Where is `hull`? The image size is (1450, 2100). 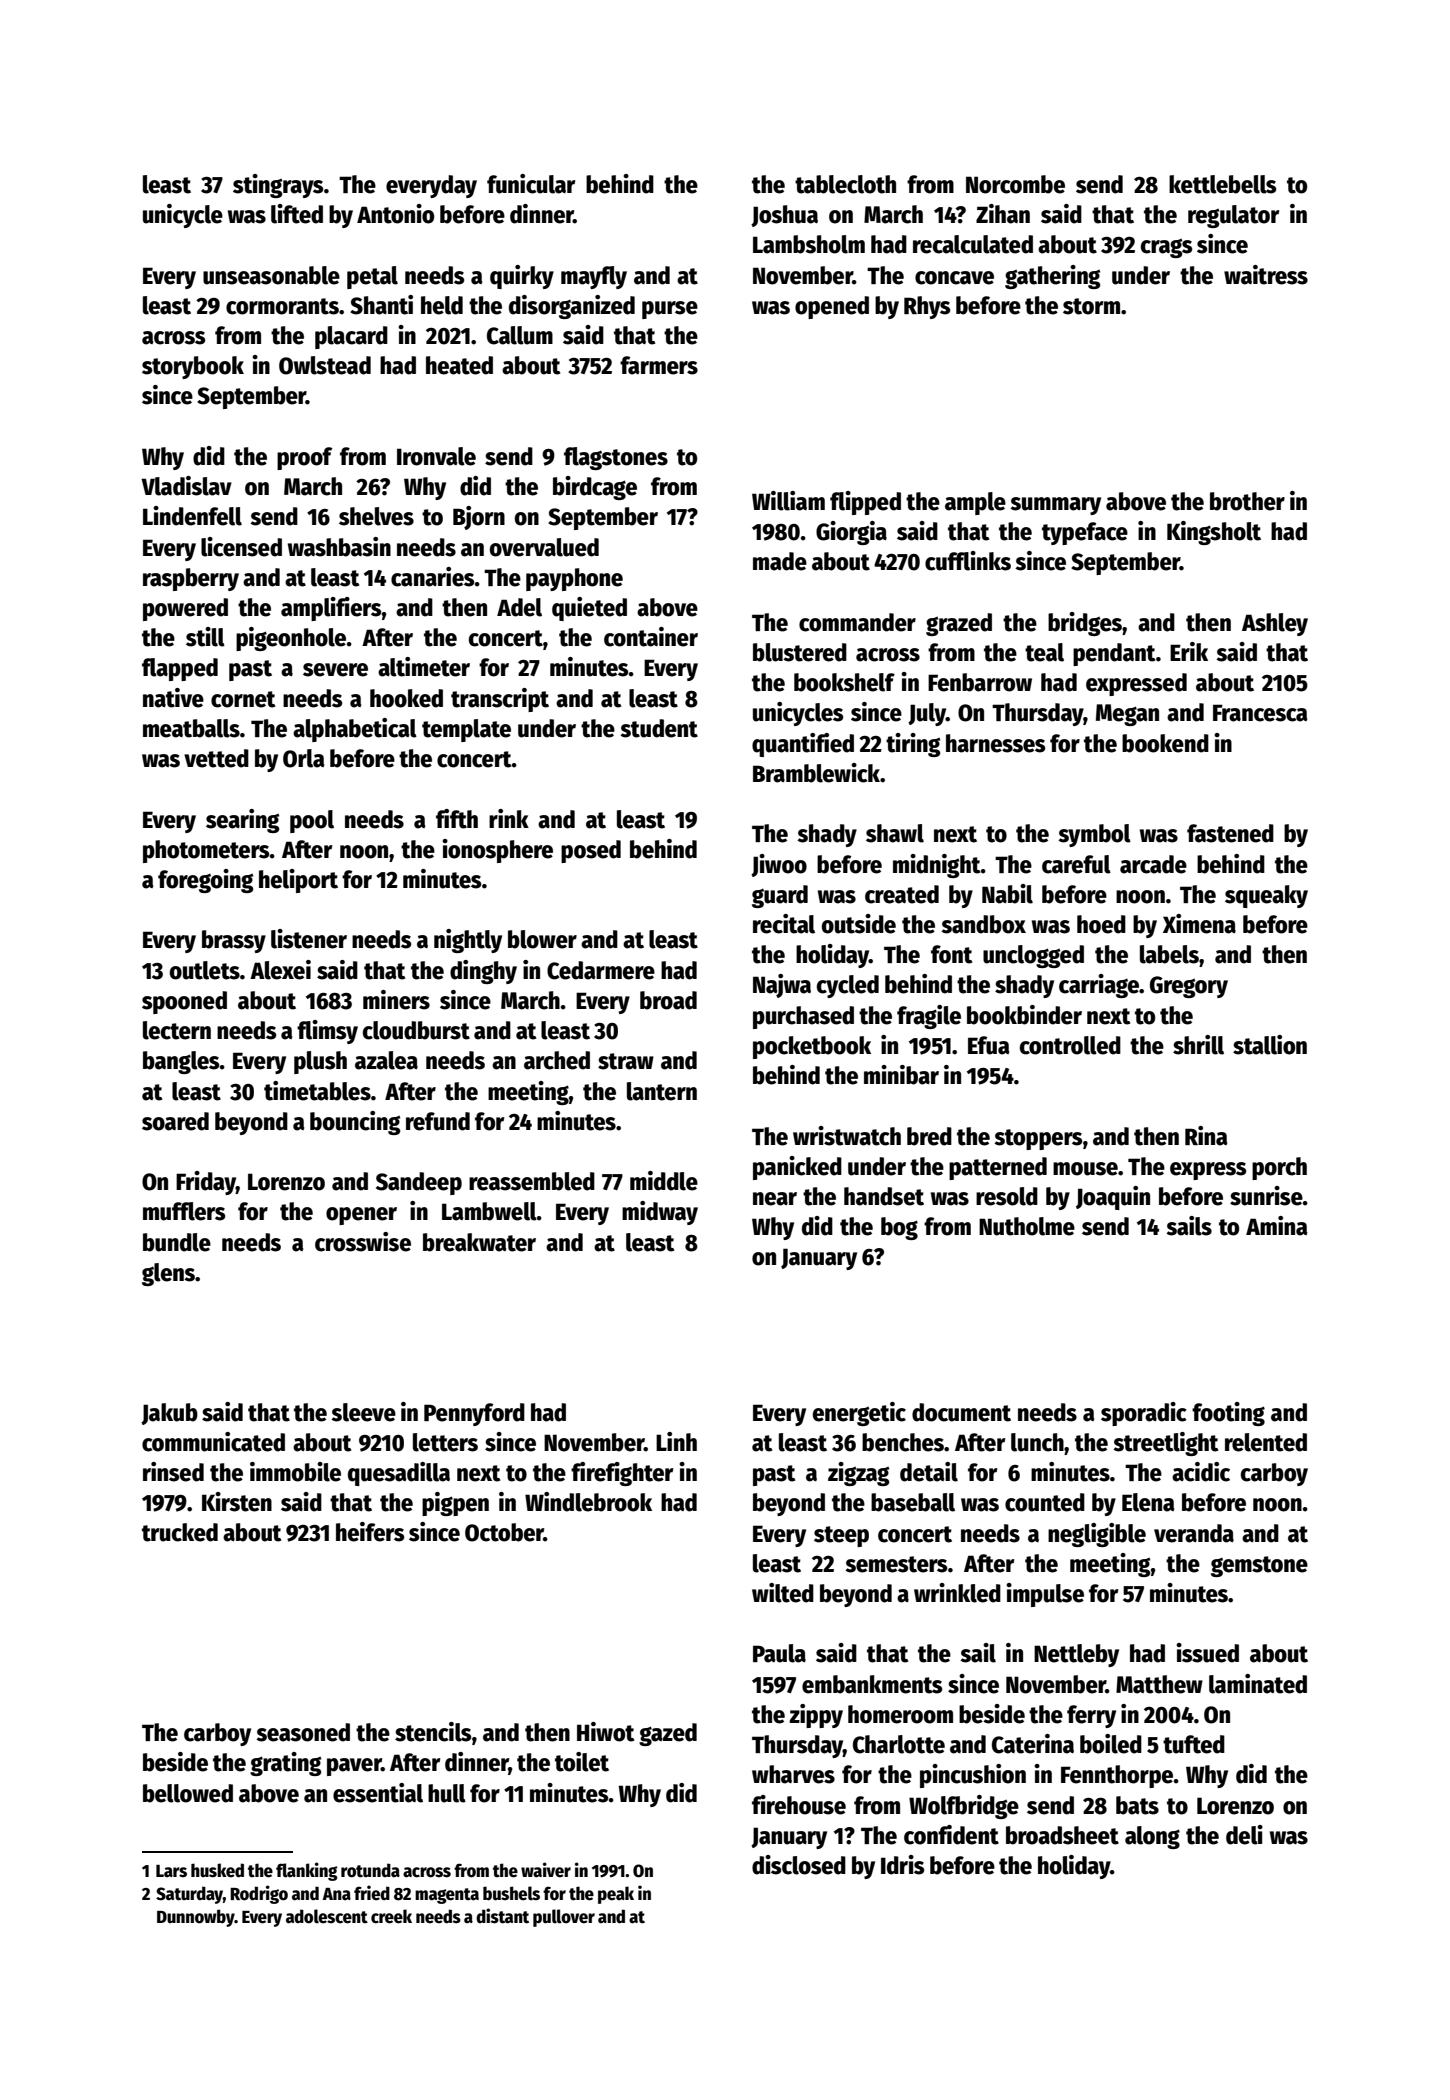 hull is located at coordinates (447, 1793).
